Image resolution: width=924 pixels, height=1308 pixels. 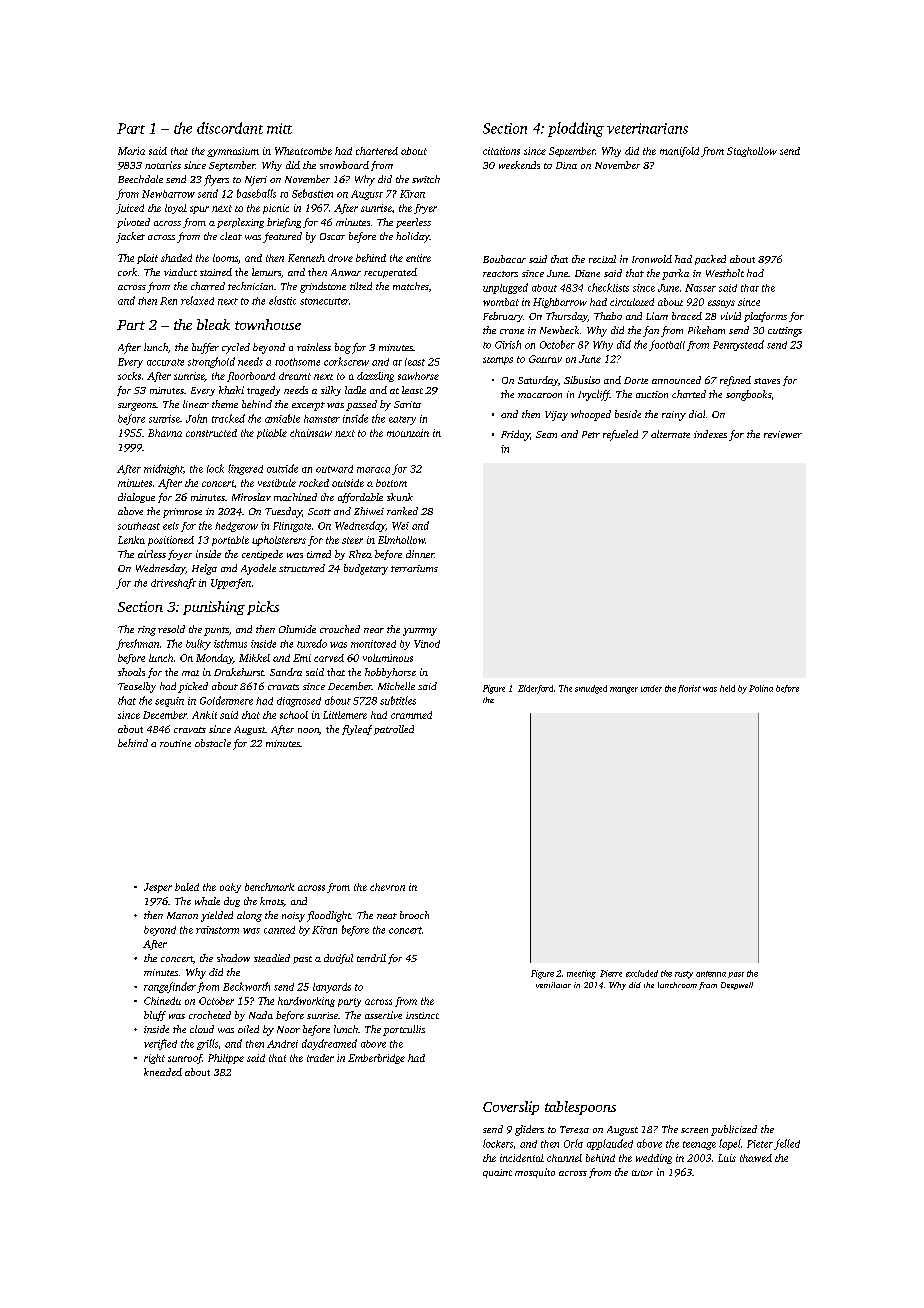 What do you see at coordinates (279, 128) in the image?
I see `mitt` at bounding box center [279, 128].
